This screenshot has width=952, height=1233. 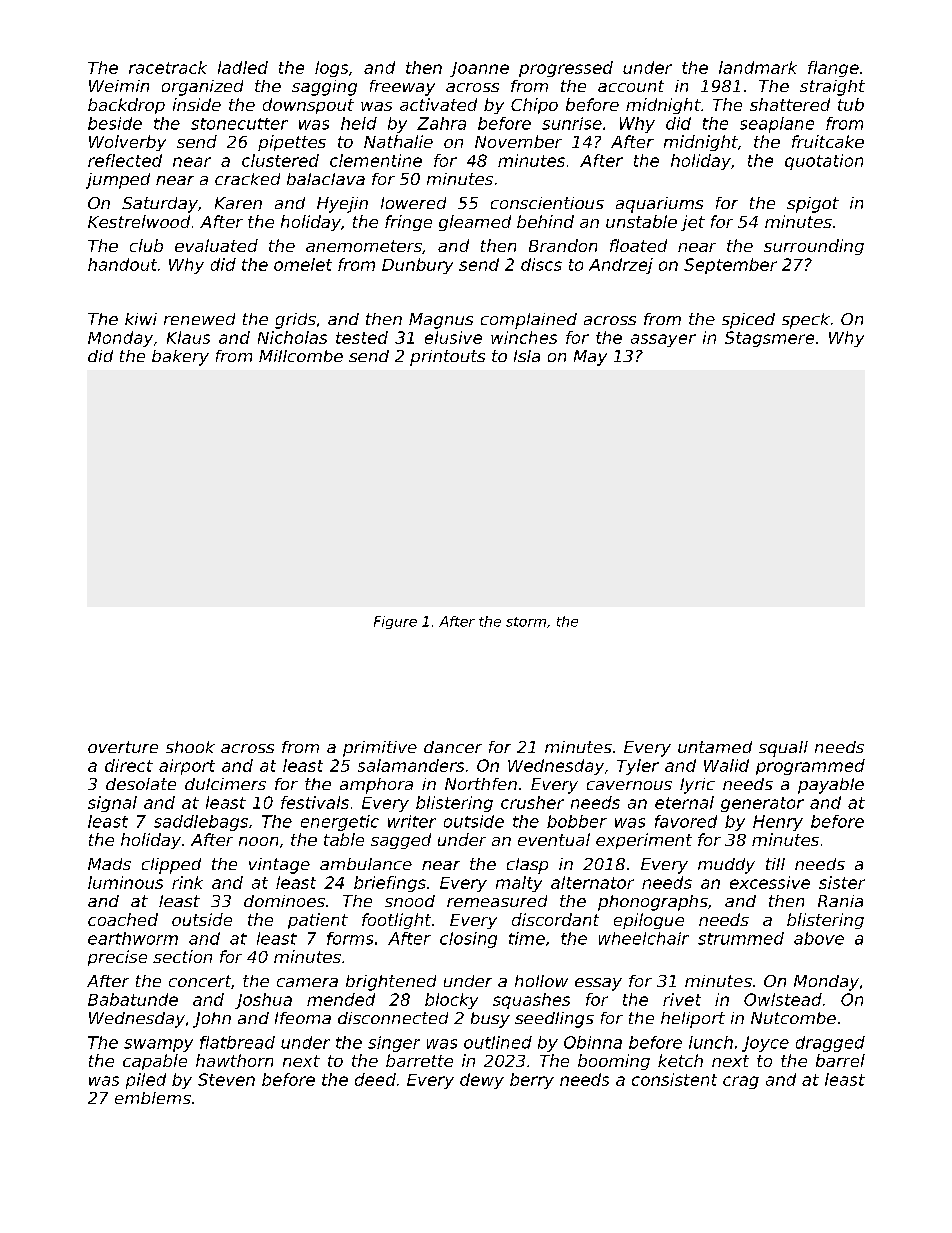 What do you see at coordinates (758, 67) in the screenshot?
I see `landmark` at bounding box center [758, 67].
